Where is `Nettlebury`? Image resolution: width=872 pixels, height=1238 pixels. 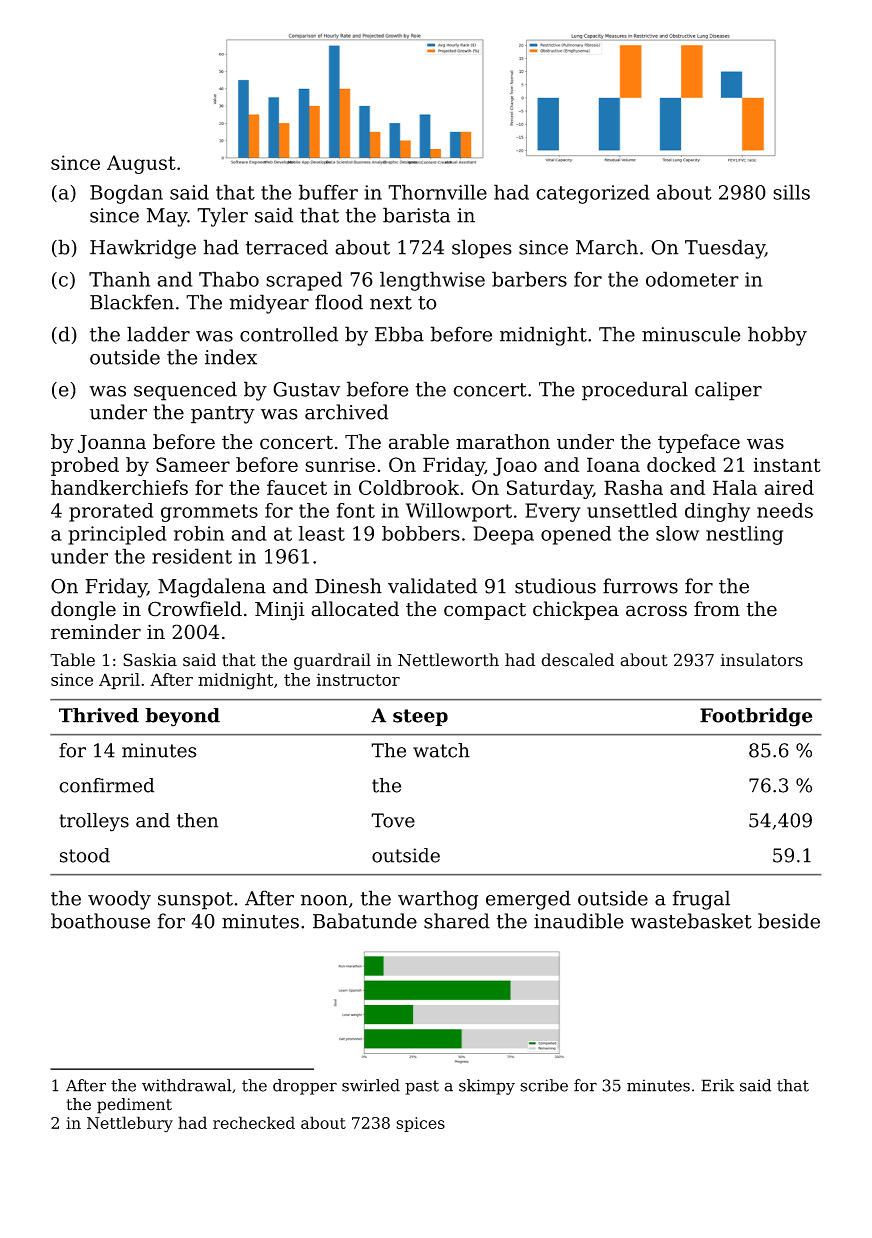
Nettlebury is located at coordinates (130, 1124).
